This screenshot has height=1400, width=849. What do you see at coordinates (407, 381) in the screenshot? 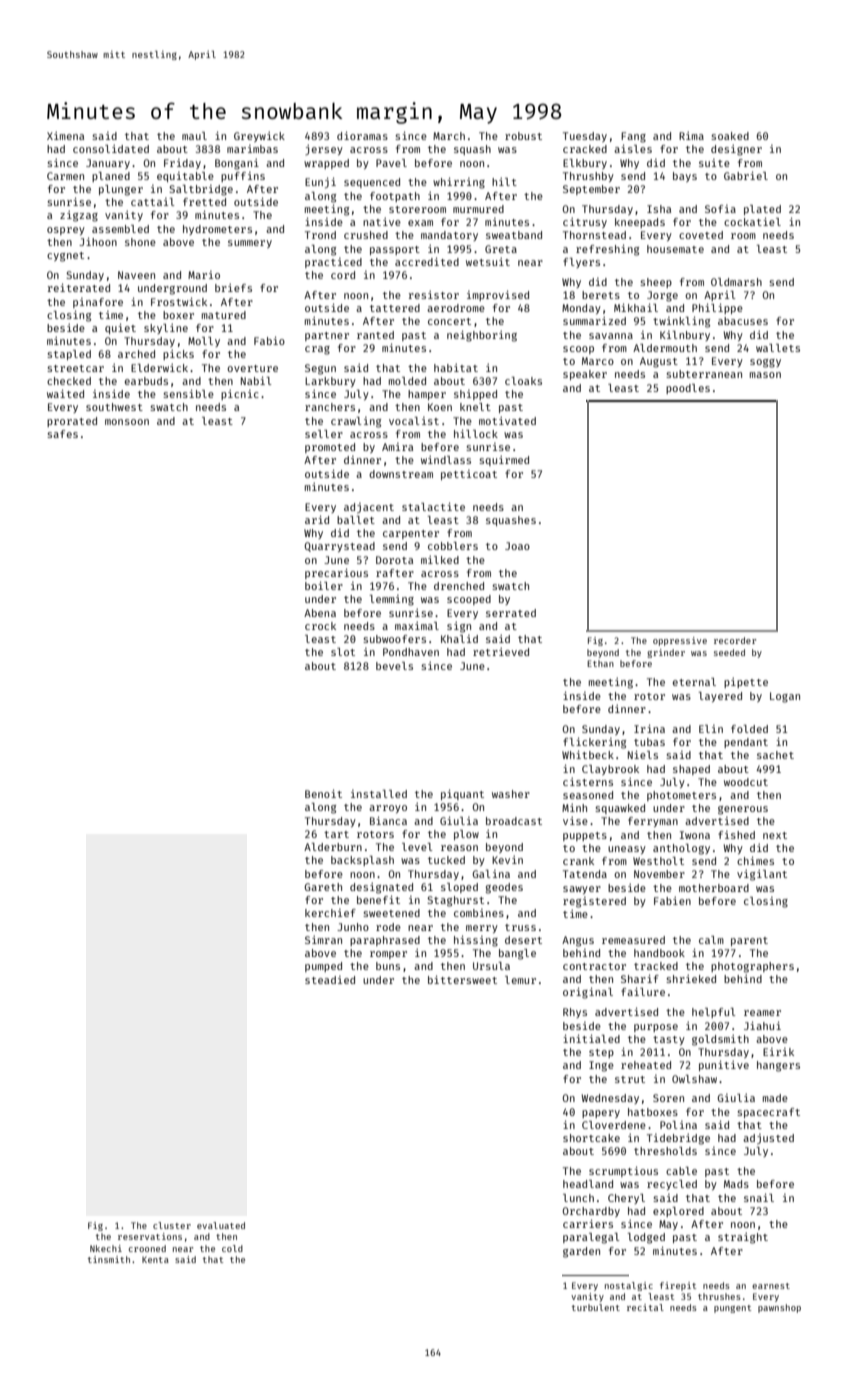
I see `molded` at bounding box center [407, 381].
